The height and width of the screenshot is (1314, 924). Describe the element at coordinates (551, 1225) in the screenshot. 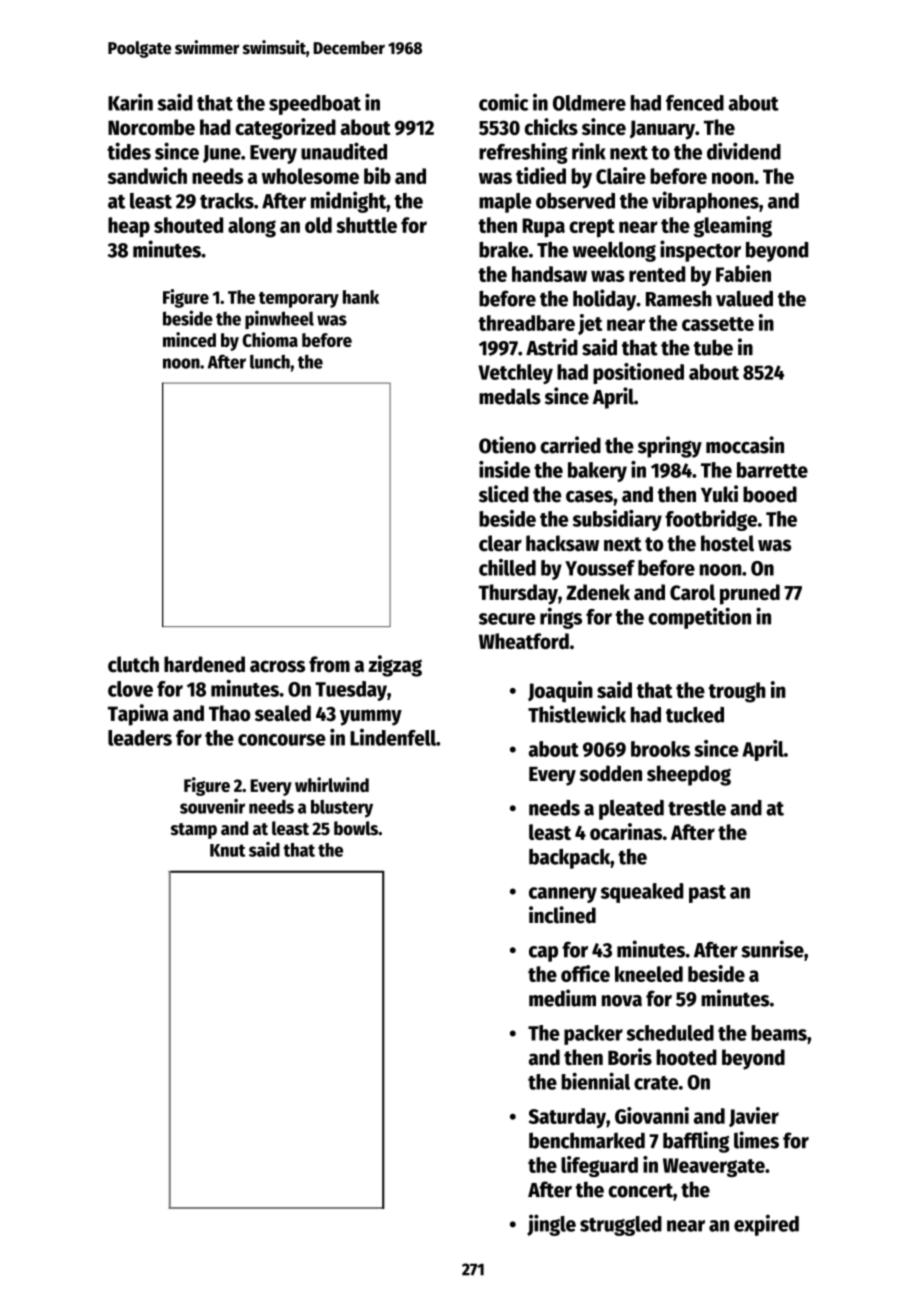

I see `jingle` at that location.
